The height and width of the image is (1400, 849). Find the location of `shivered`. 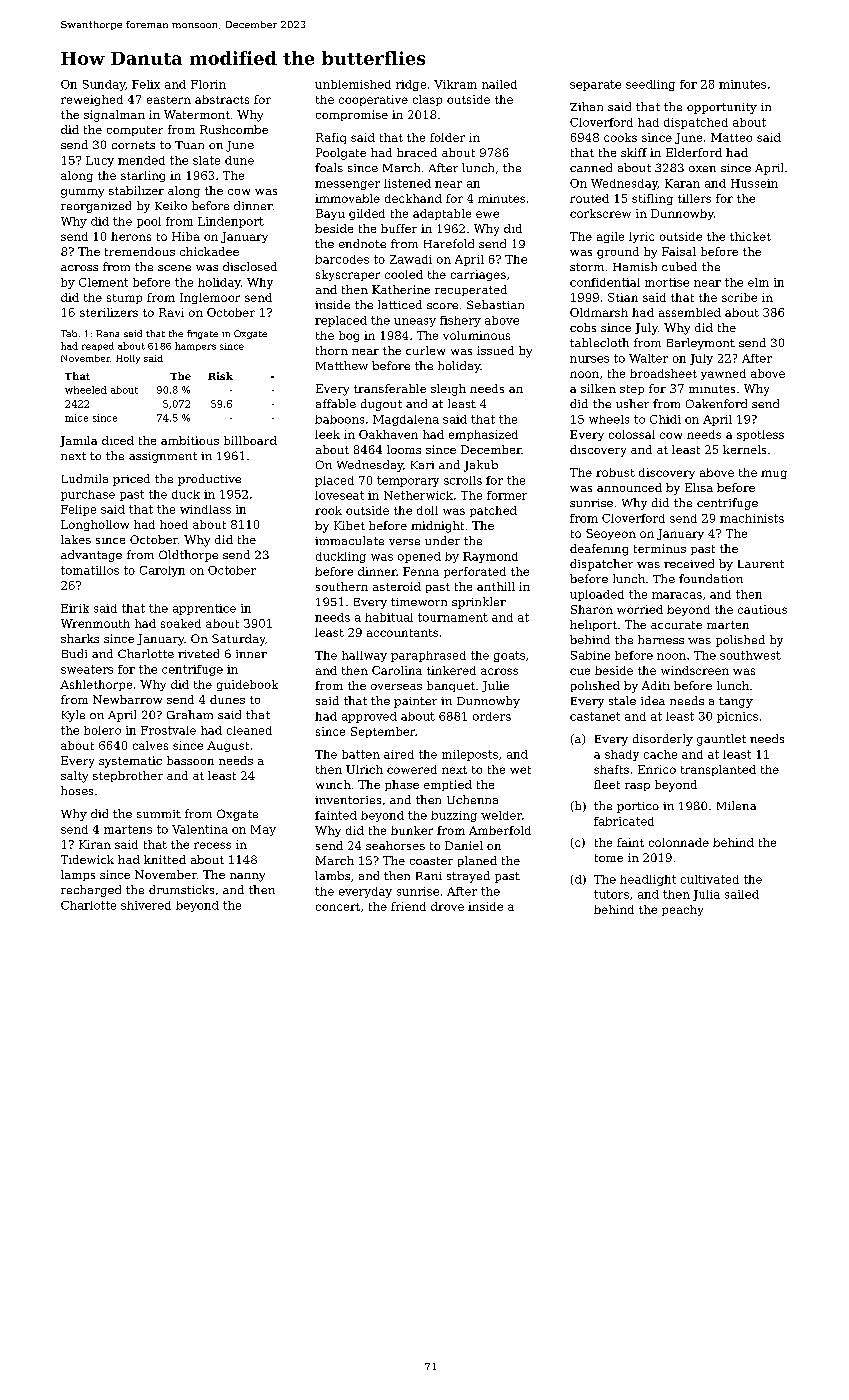

shivered is located at coordinates (146, 905).
